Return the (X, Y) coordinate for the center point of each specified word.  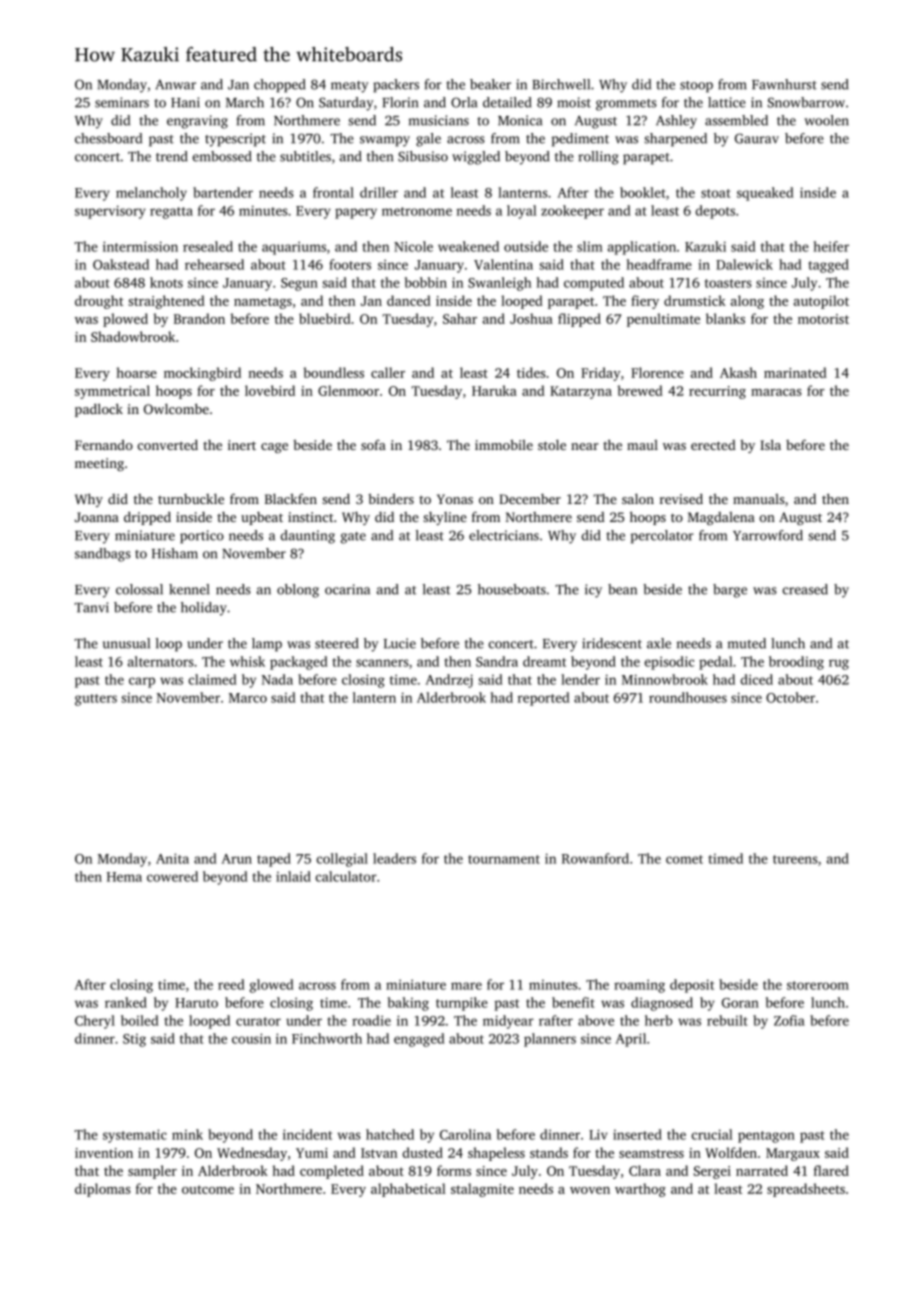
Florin (400, 102)
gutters (96, 700)
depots (715, 212)
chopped (280, 86)
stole (552, 445)
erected (713, 445)
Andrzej (449, 681)
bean (622, 589)
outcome (208, 1189)
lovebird (270, 390)
